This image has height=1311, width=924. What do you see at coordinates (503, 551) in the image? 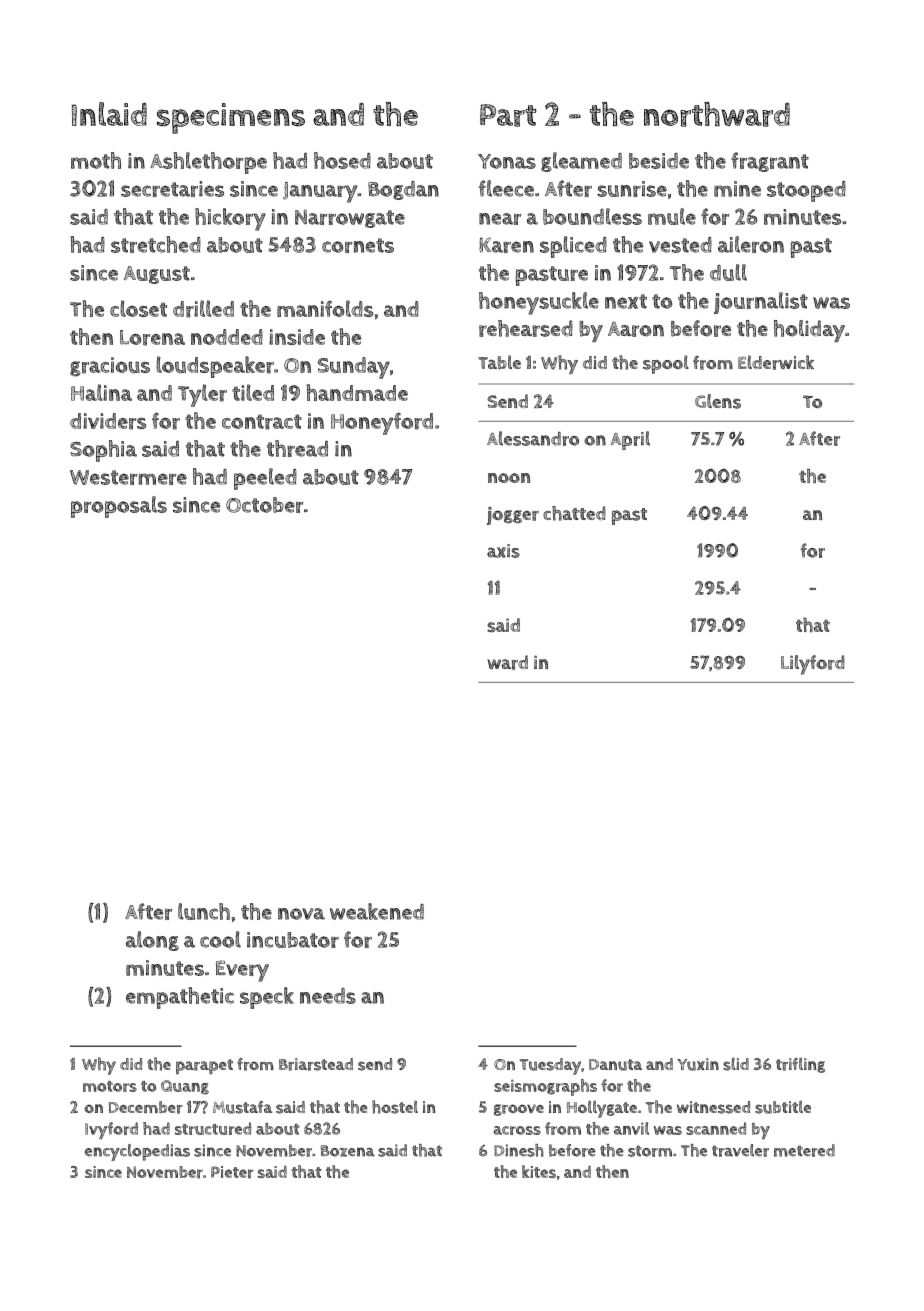
I see `axis` at bounding box center [503, 551].
